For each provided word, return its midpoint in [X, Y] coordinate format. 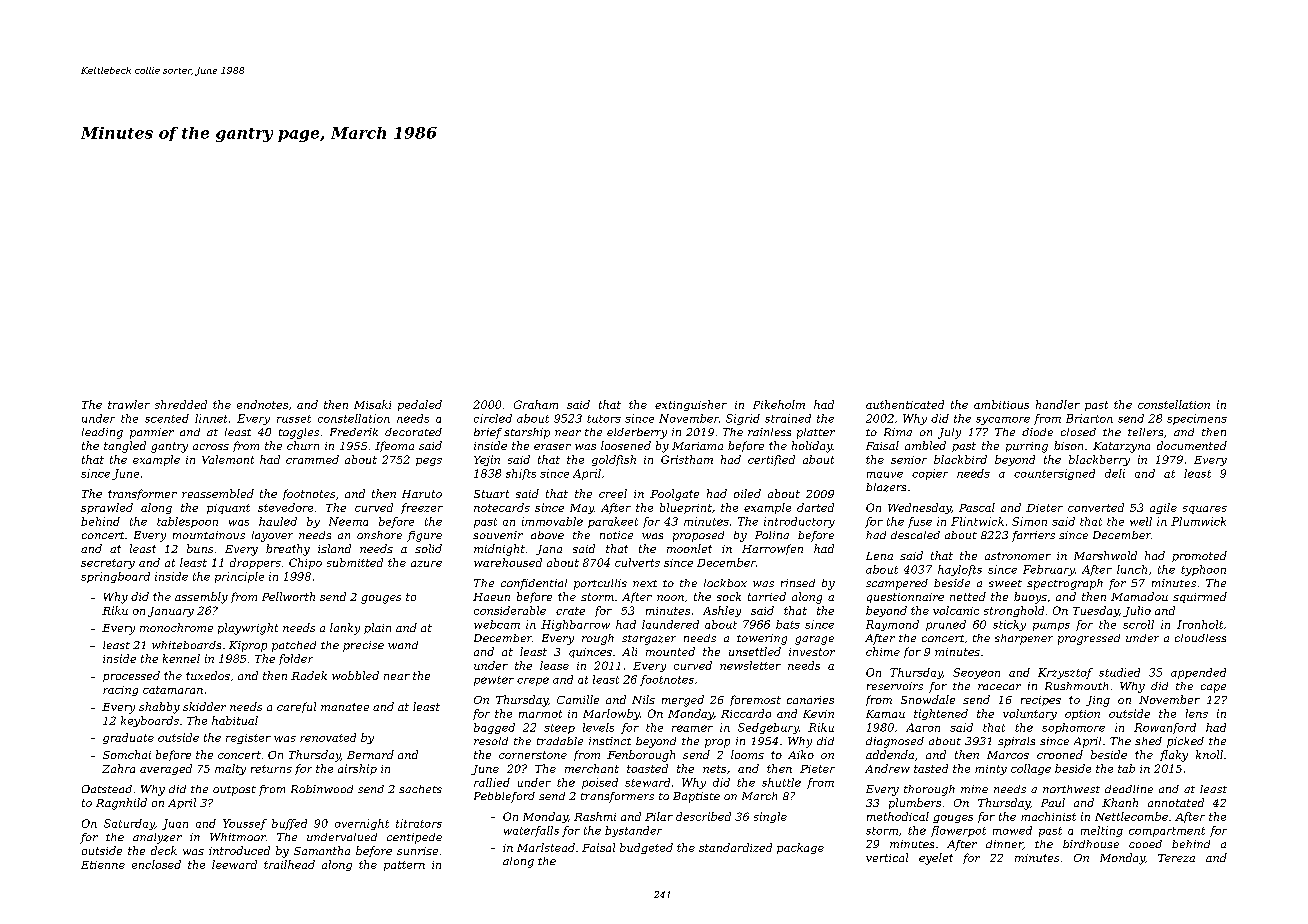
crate [570, 611]
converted [1096, 507]
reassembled [218, 493]
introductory [799, 522]
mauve [885, 475]
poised [600, 783]
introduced [239, 850]
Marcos [1008, 755]
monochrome [176, 627]
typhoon [1203, 570]
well [1141, 521]
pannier [152, 433]
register [248, 739]
